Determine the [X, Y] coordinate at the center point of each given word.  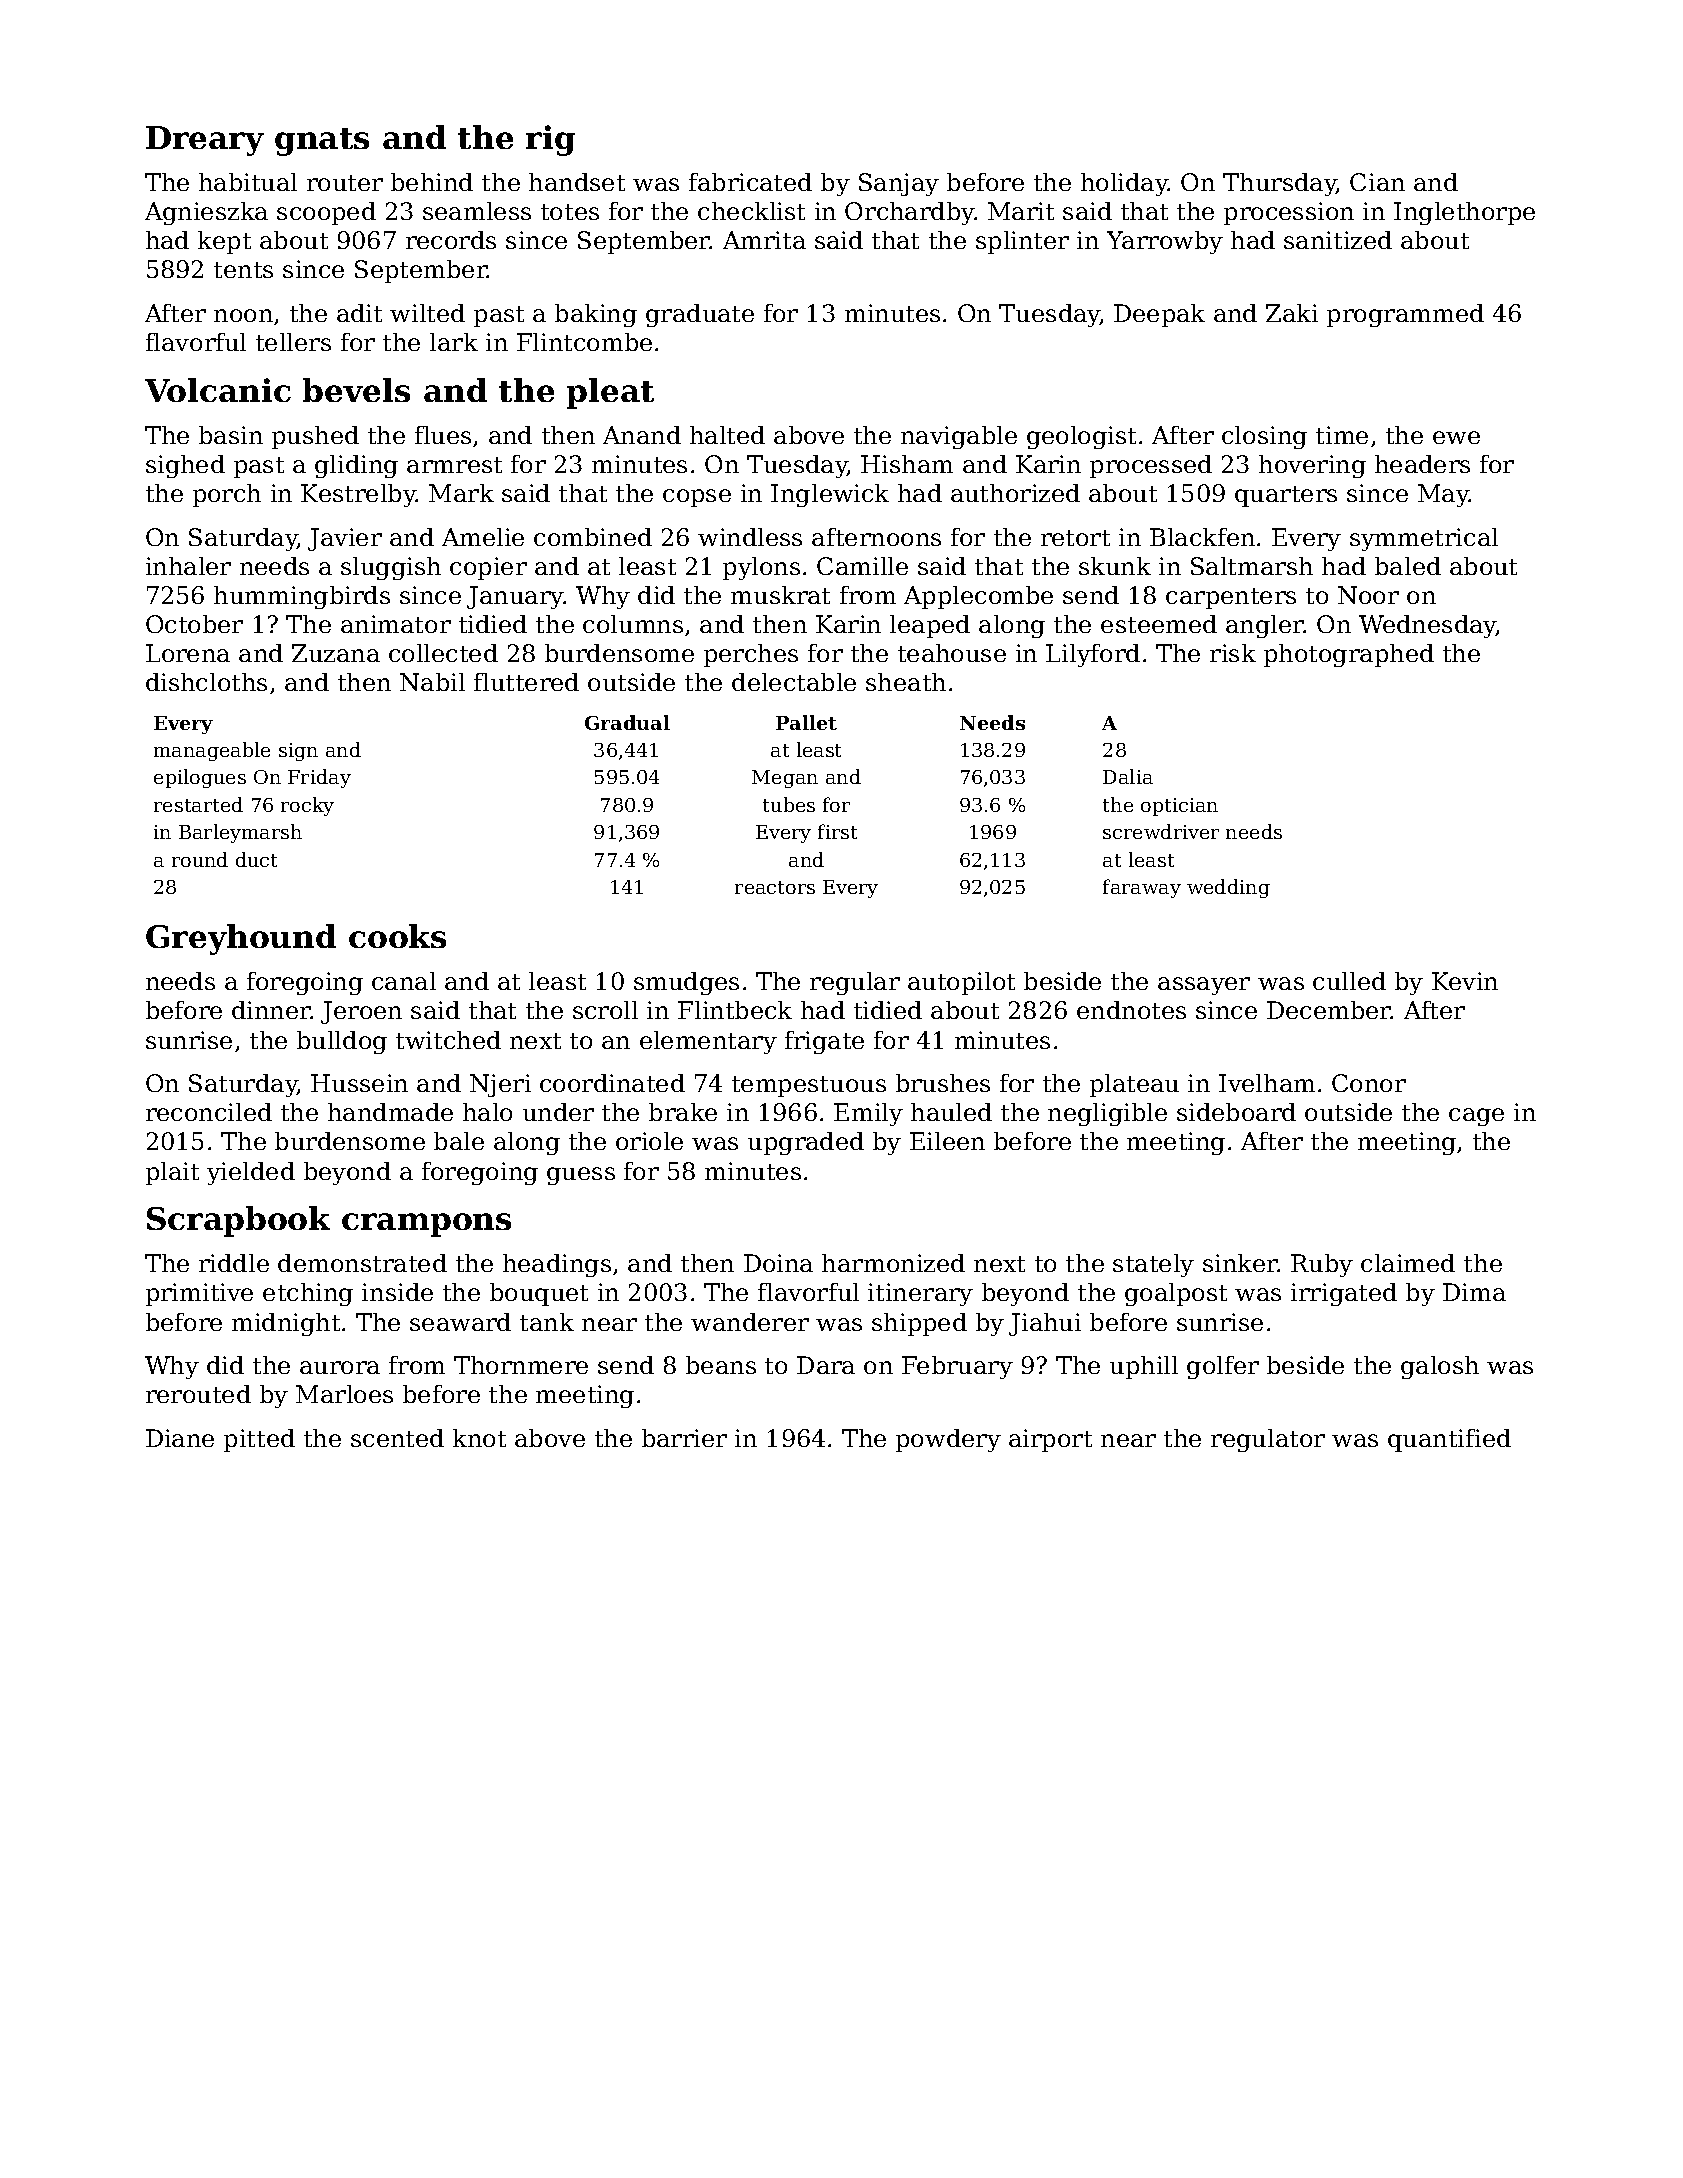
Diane [180, 1438]
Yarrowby [1165, 242]
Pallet [806, 722]
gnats [322, 142]
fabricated [750, 182]
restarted [198, 804]
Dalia [1128, 776]
